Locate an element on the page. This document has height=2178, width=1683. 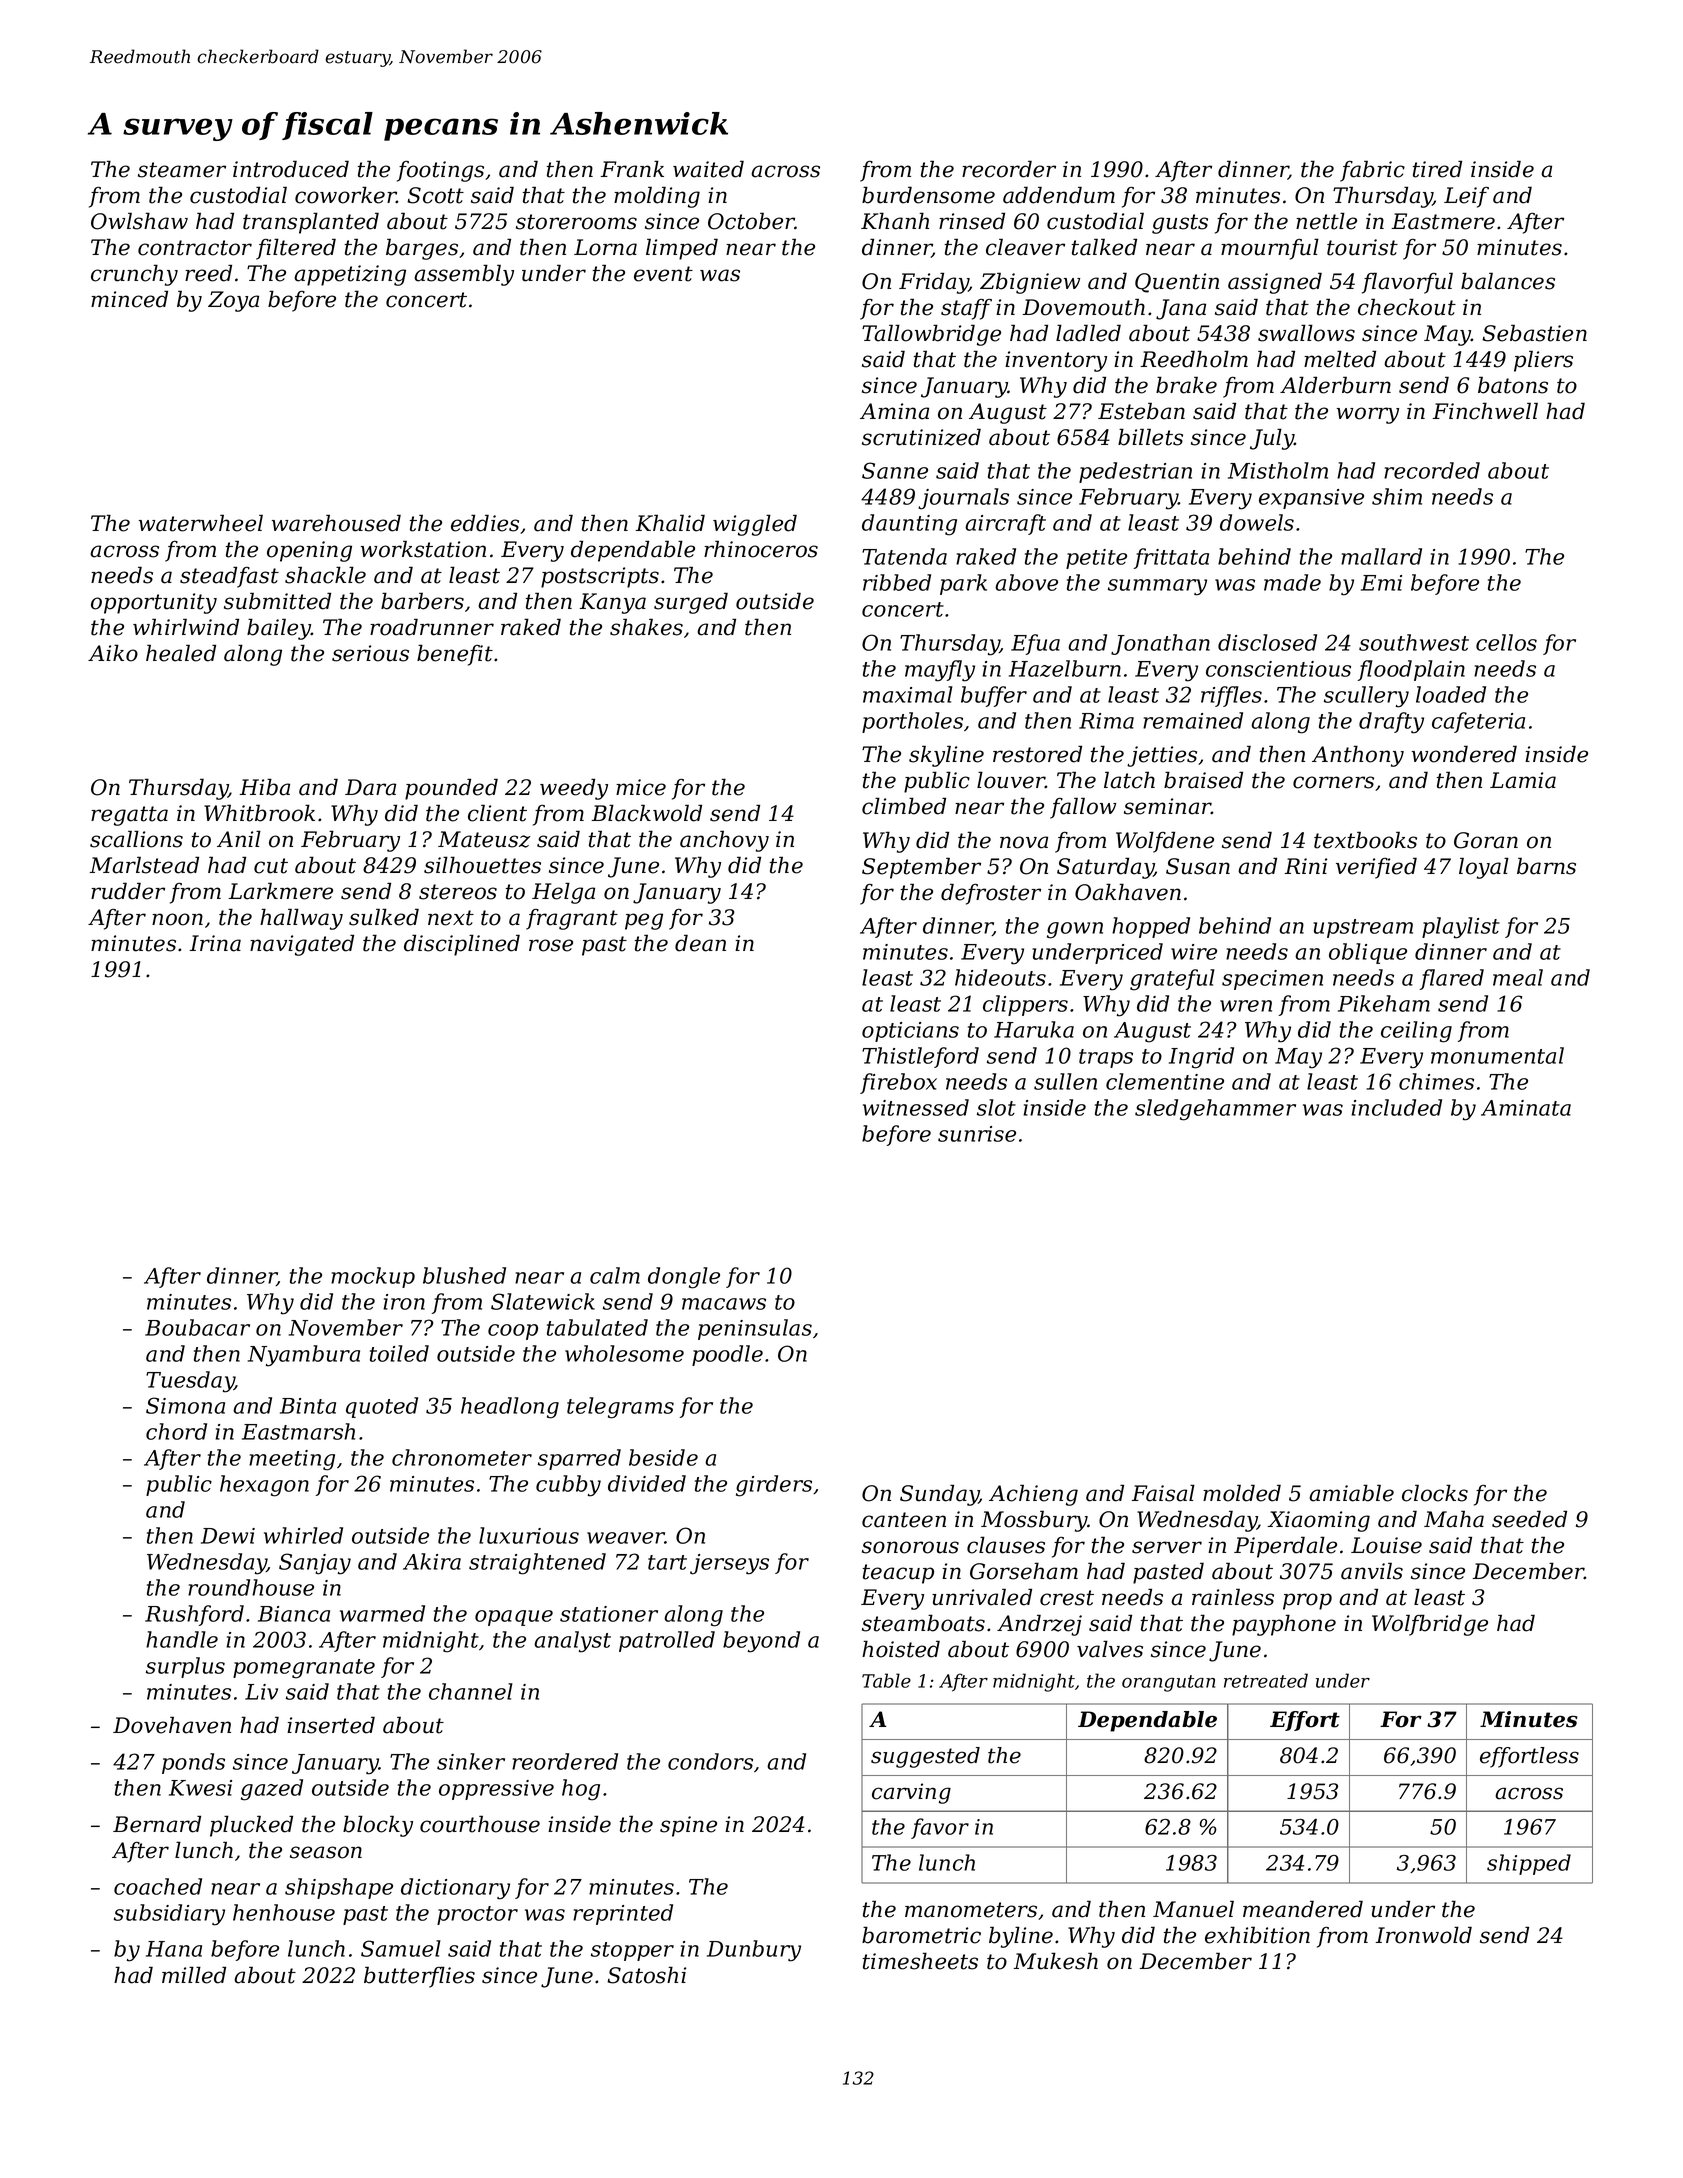
braised is located at coordinates (1203, 780).
